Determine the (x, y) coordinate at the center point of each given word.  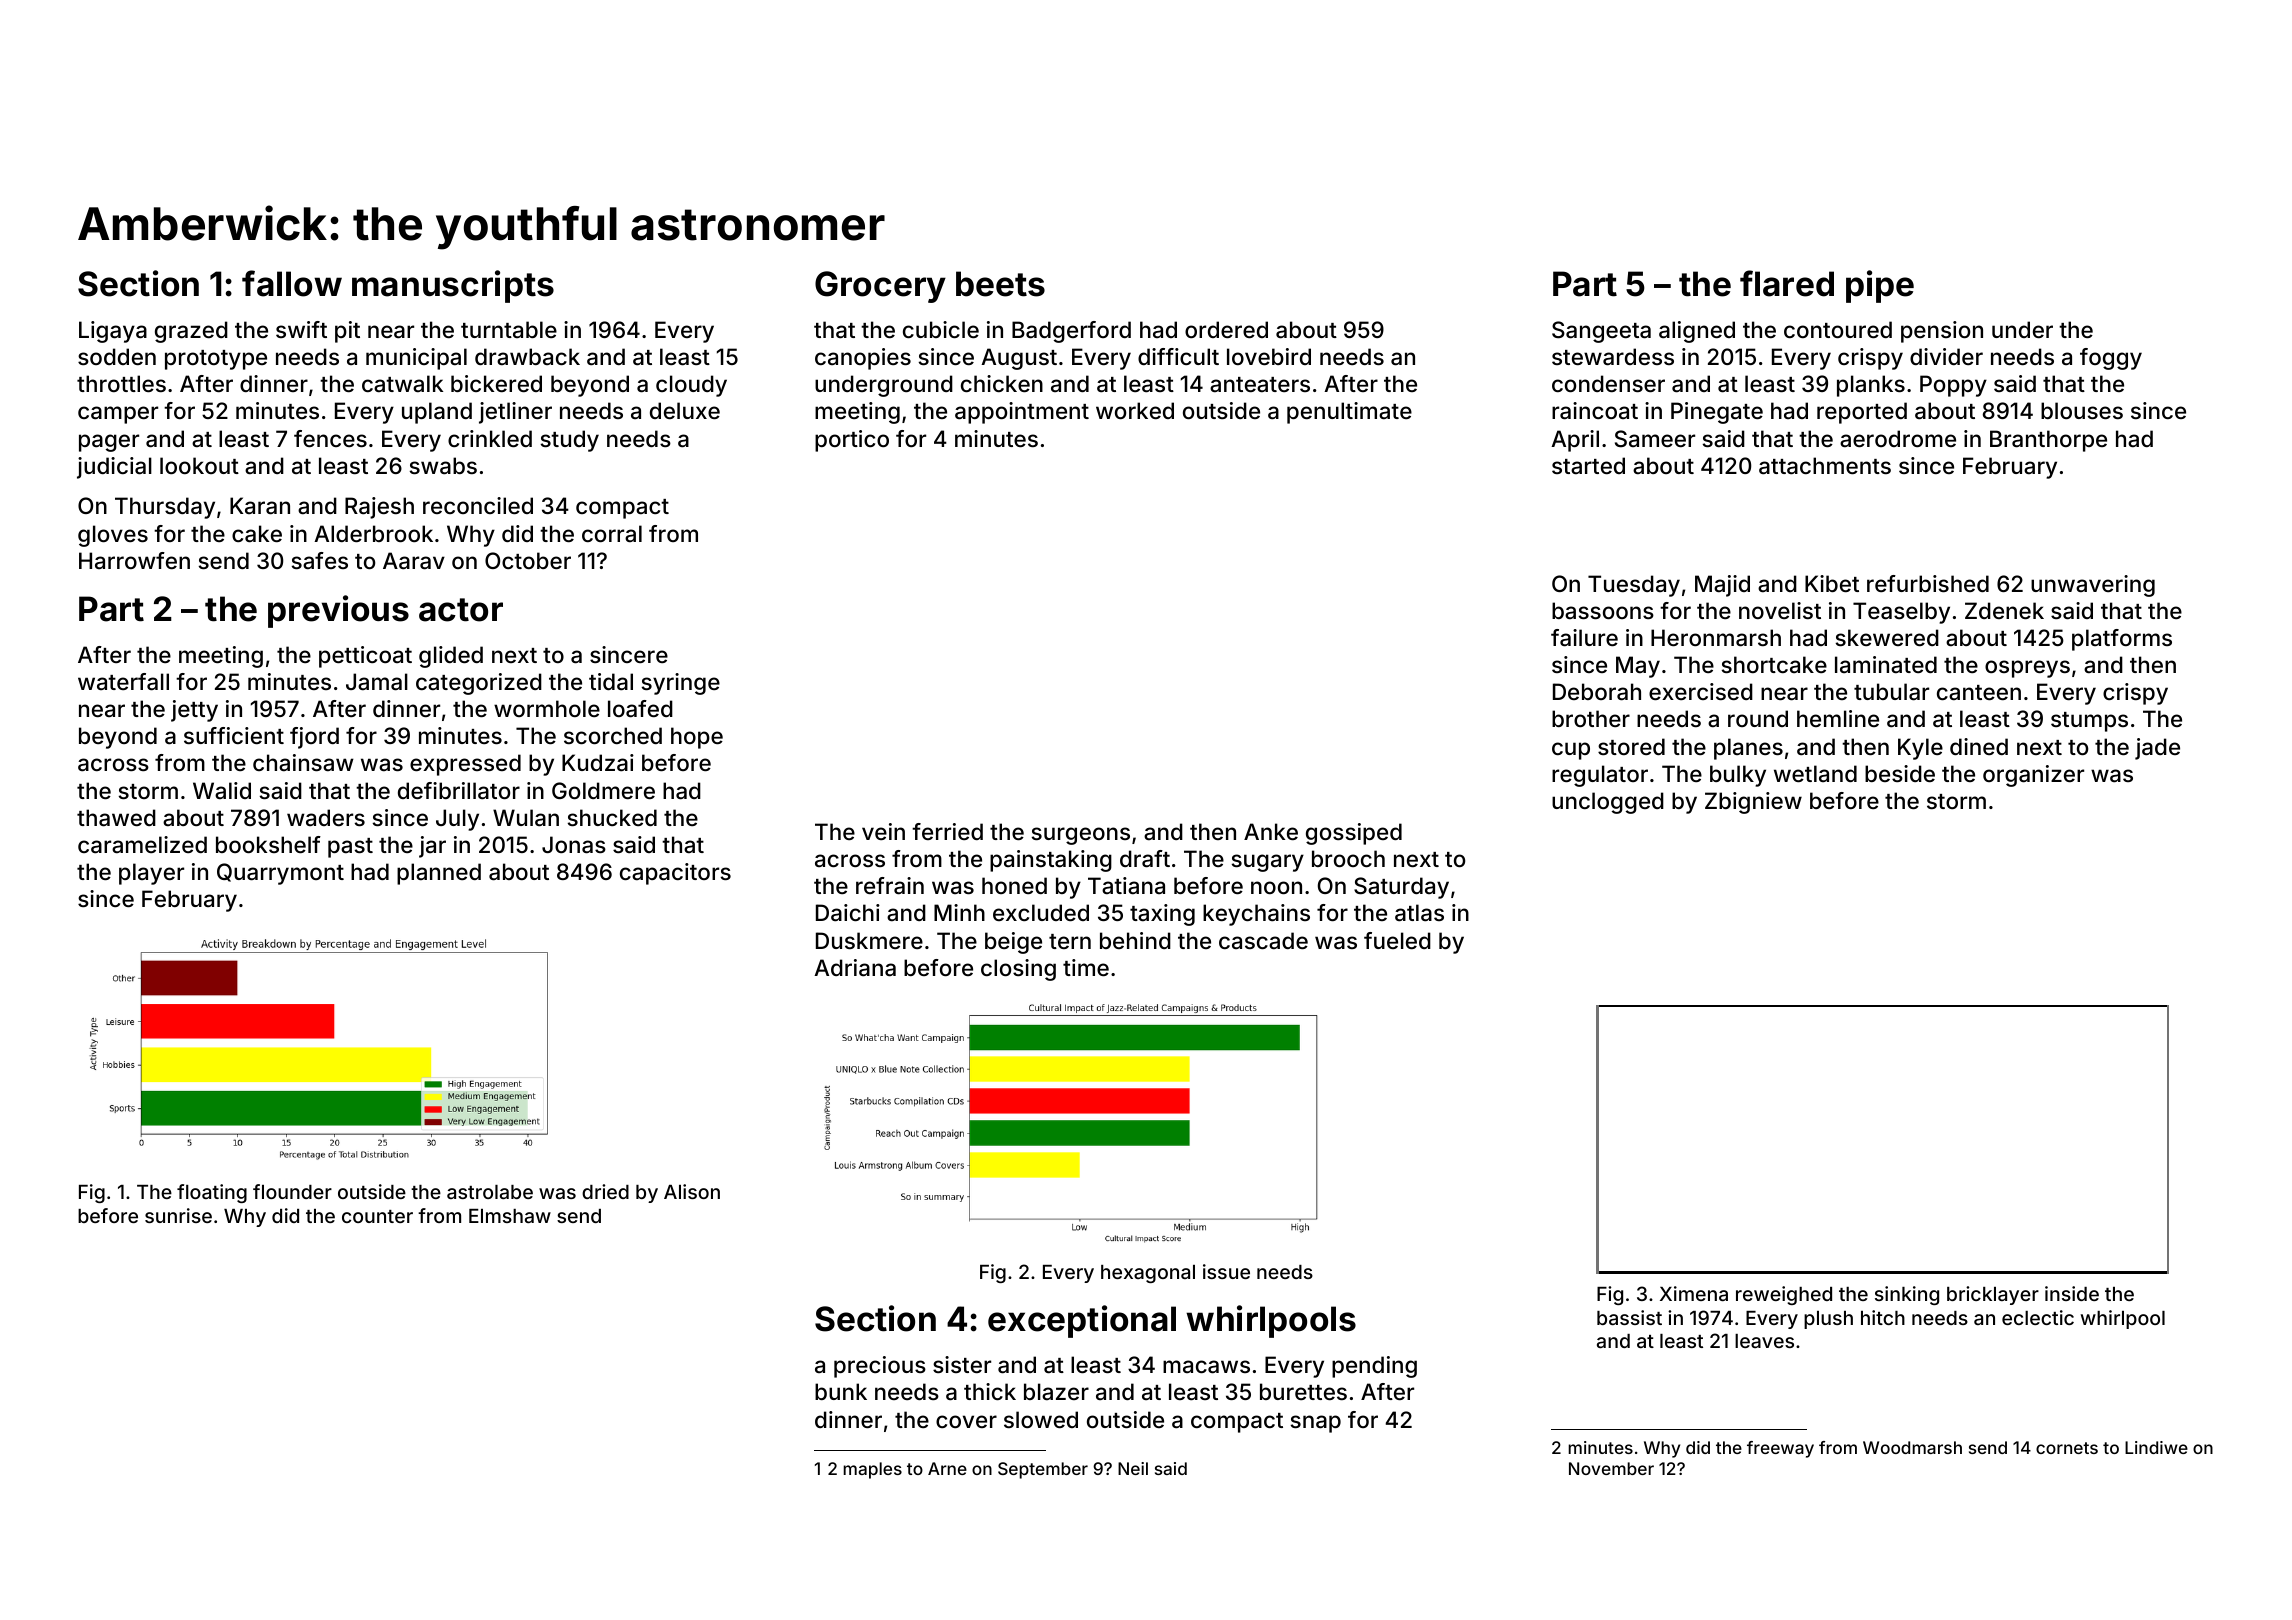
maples (872, 1470)
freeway (1780, 1449)
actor (461, 610)
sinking (1907, 1295)
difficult (1178, 356)
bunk (841, 1391)
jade (2157, 749)
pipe (1880, 286)
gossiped (1354, 834)
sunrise (178, 1215)
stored (1631, 746)
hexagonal (1148, 1274)
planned (439, 874)
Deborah (1597, 692)
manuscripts (453, 286)
